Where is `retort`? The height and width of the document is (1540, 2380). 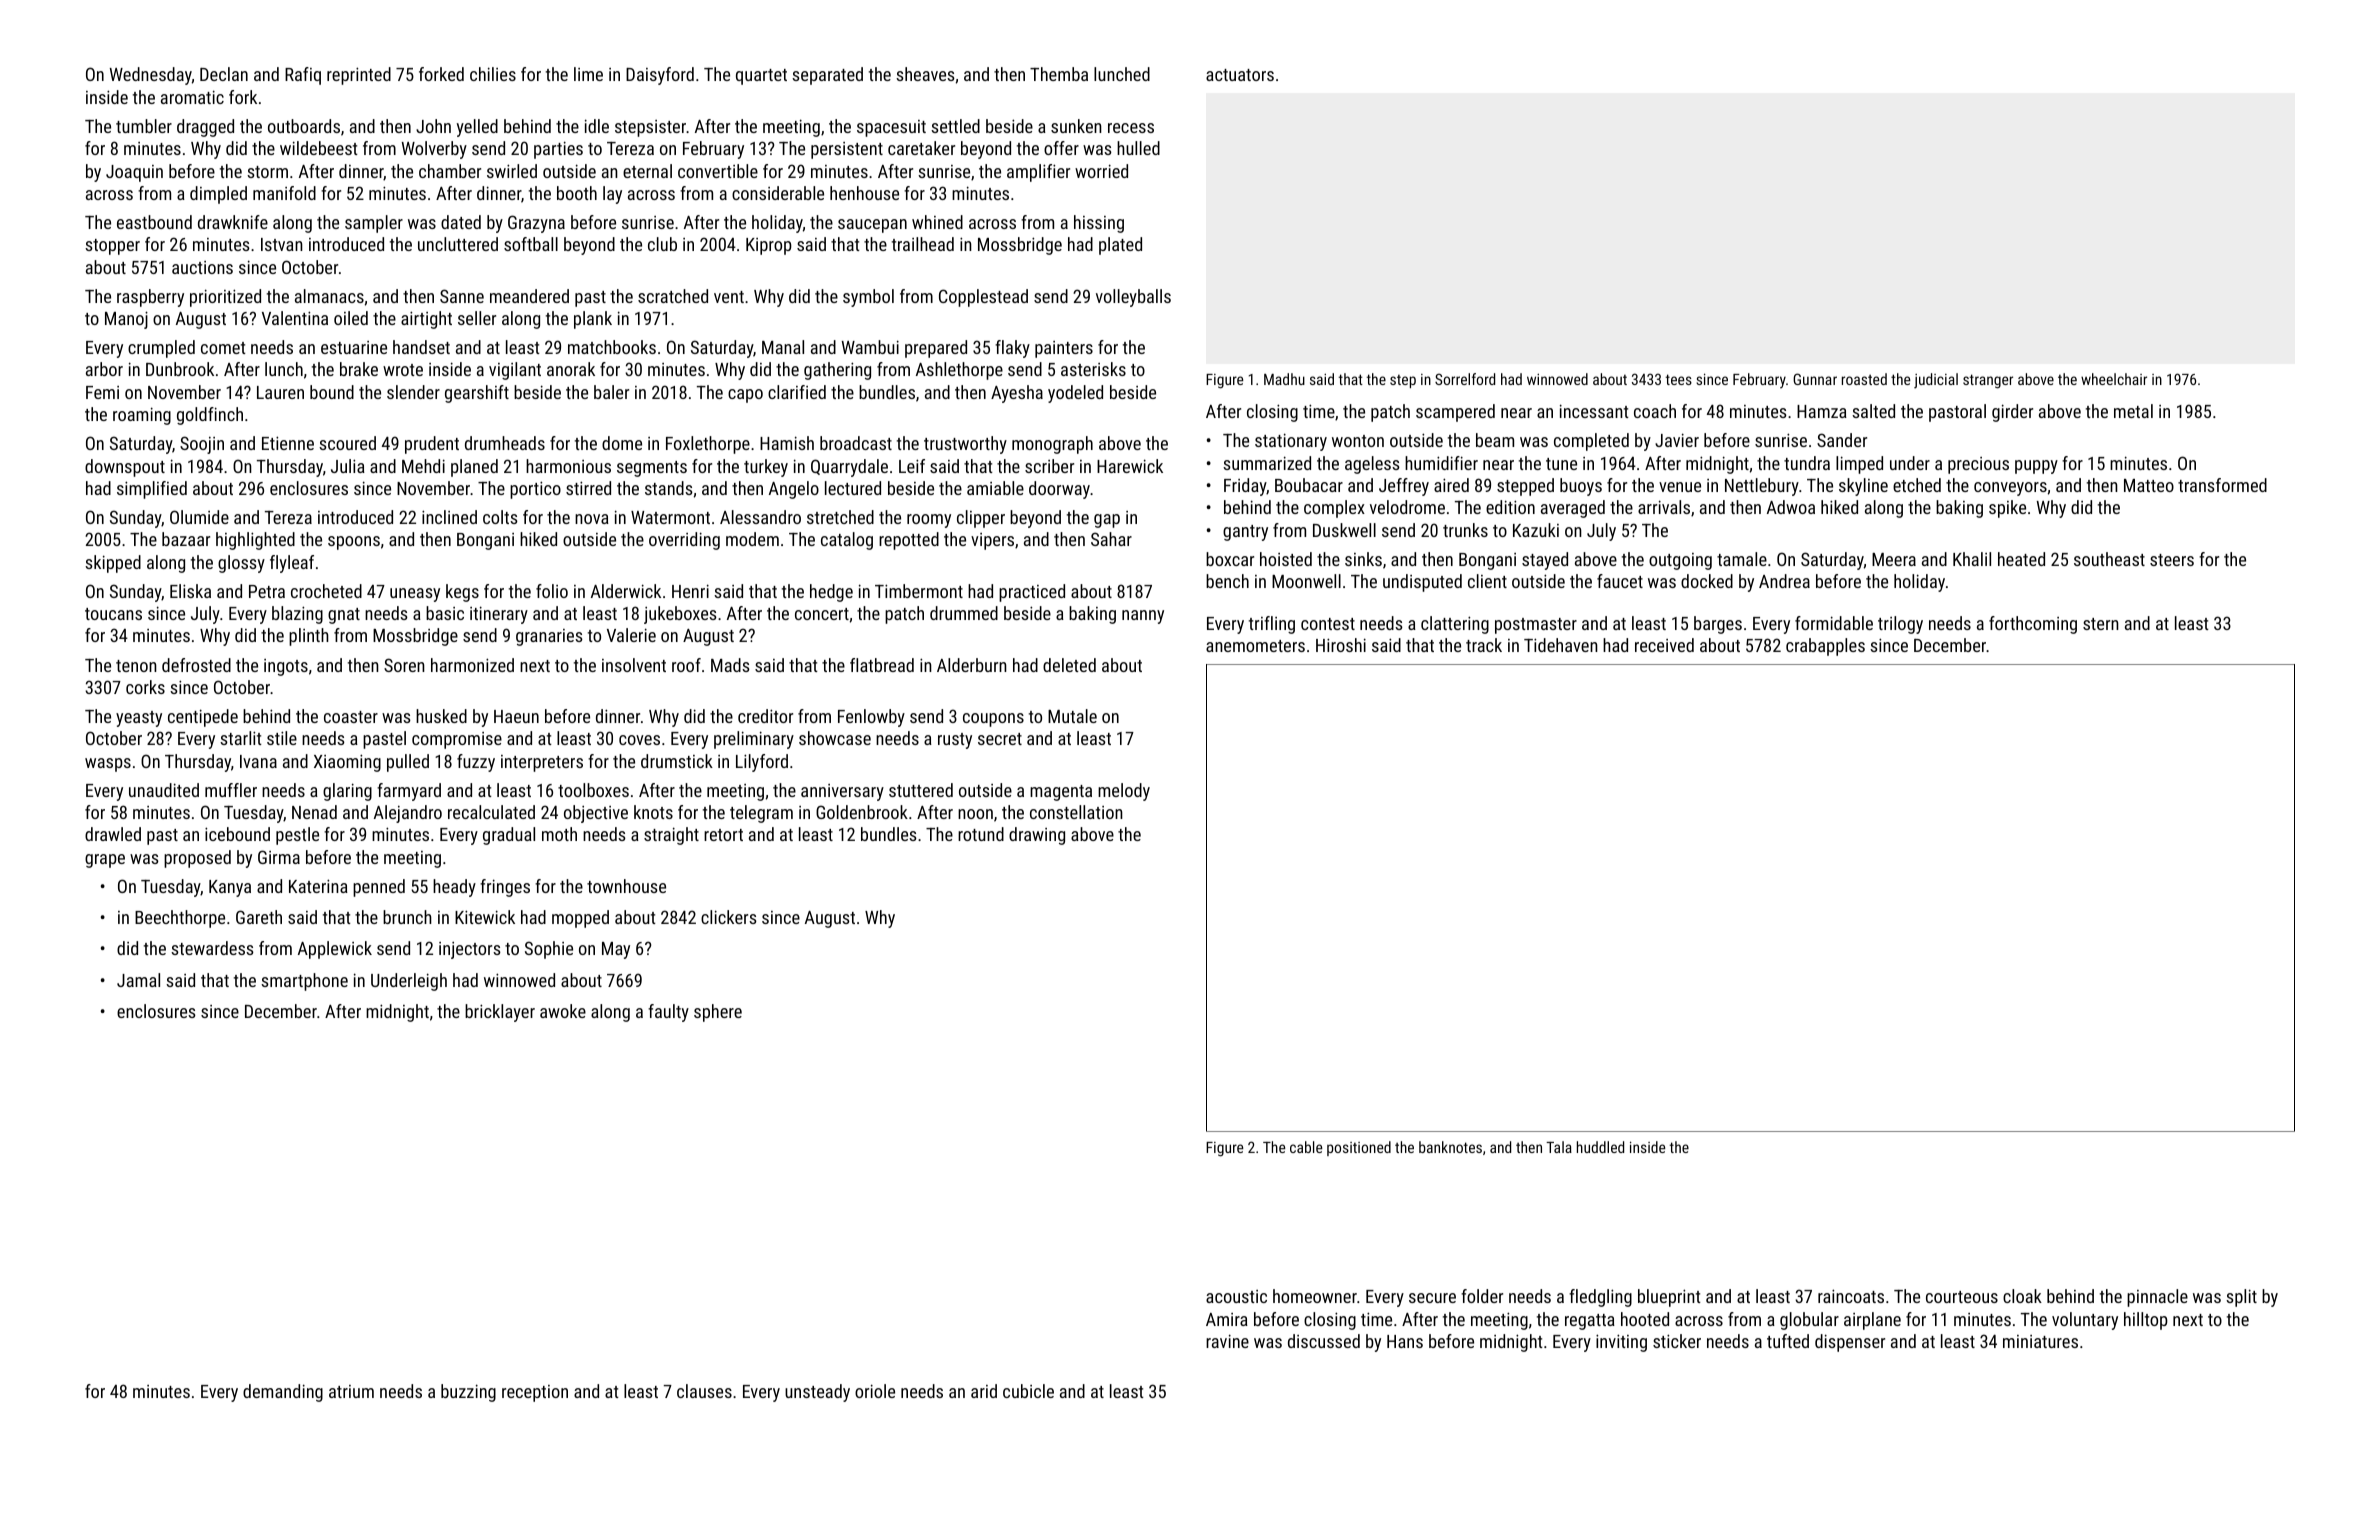
retort is located at coordinates (723, 835).
